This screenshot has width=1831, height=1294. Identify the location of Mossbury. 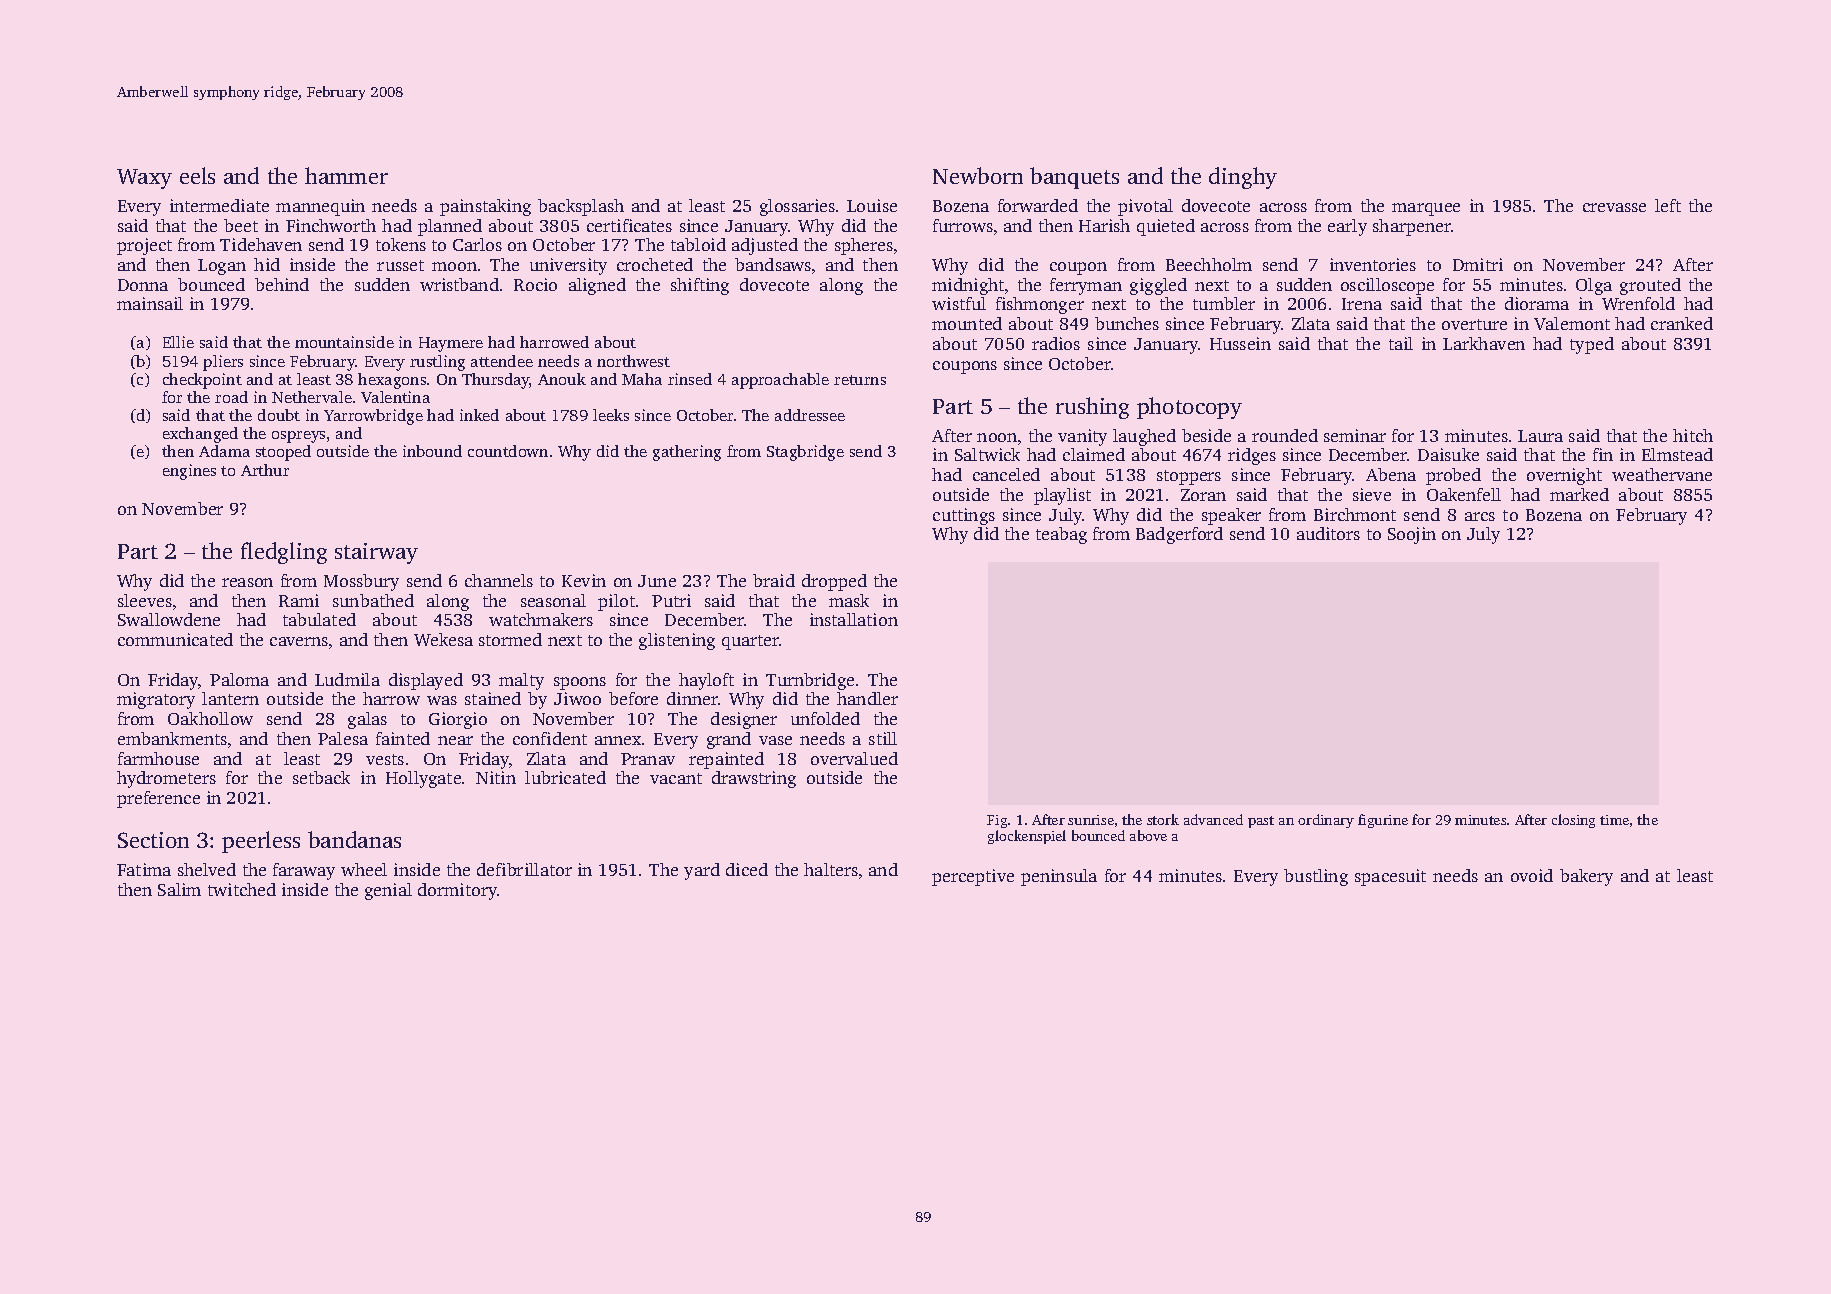
(361, 582).
